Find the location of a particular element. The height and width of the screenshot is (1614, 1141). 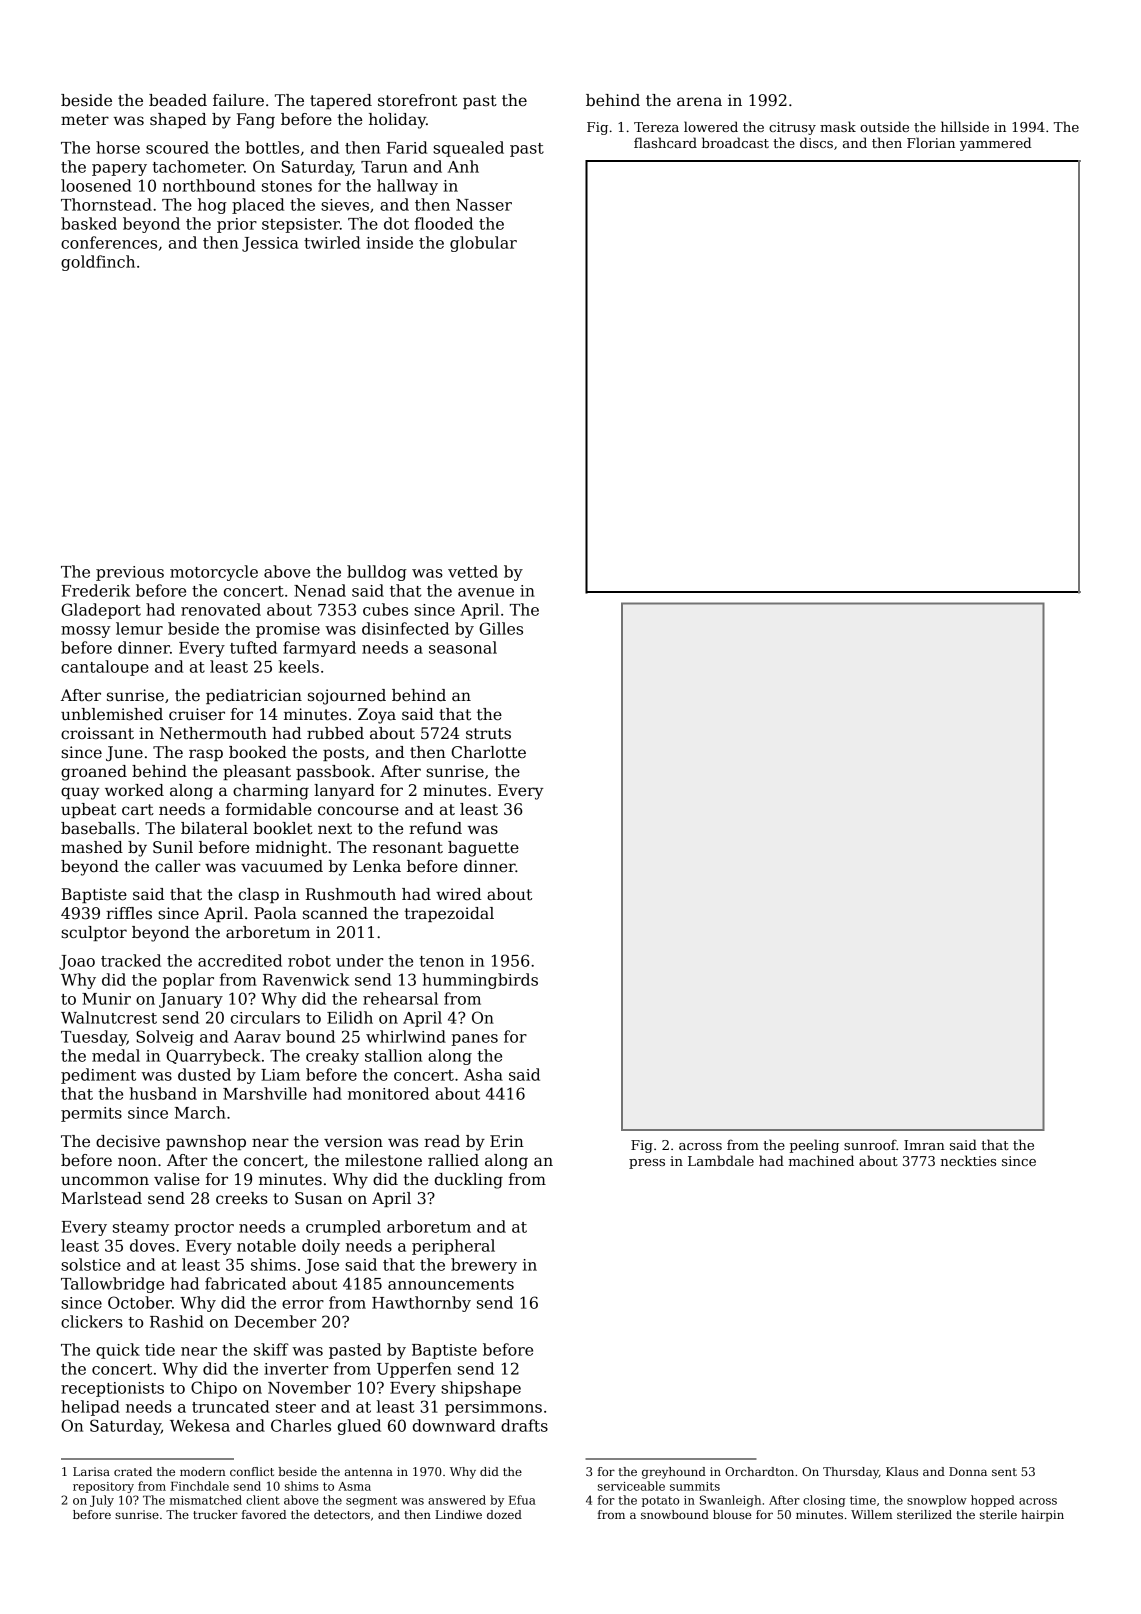

vetted is located at coordinates (473, 571).
